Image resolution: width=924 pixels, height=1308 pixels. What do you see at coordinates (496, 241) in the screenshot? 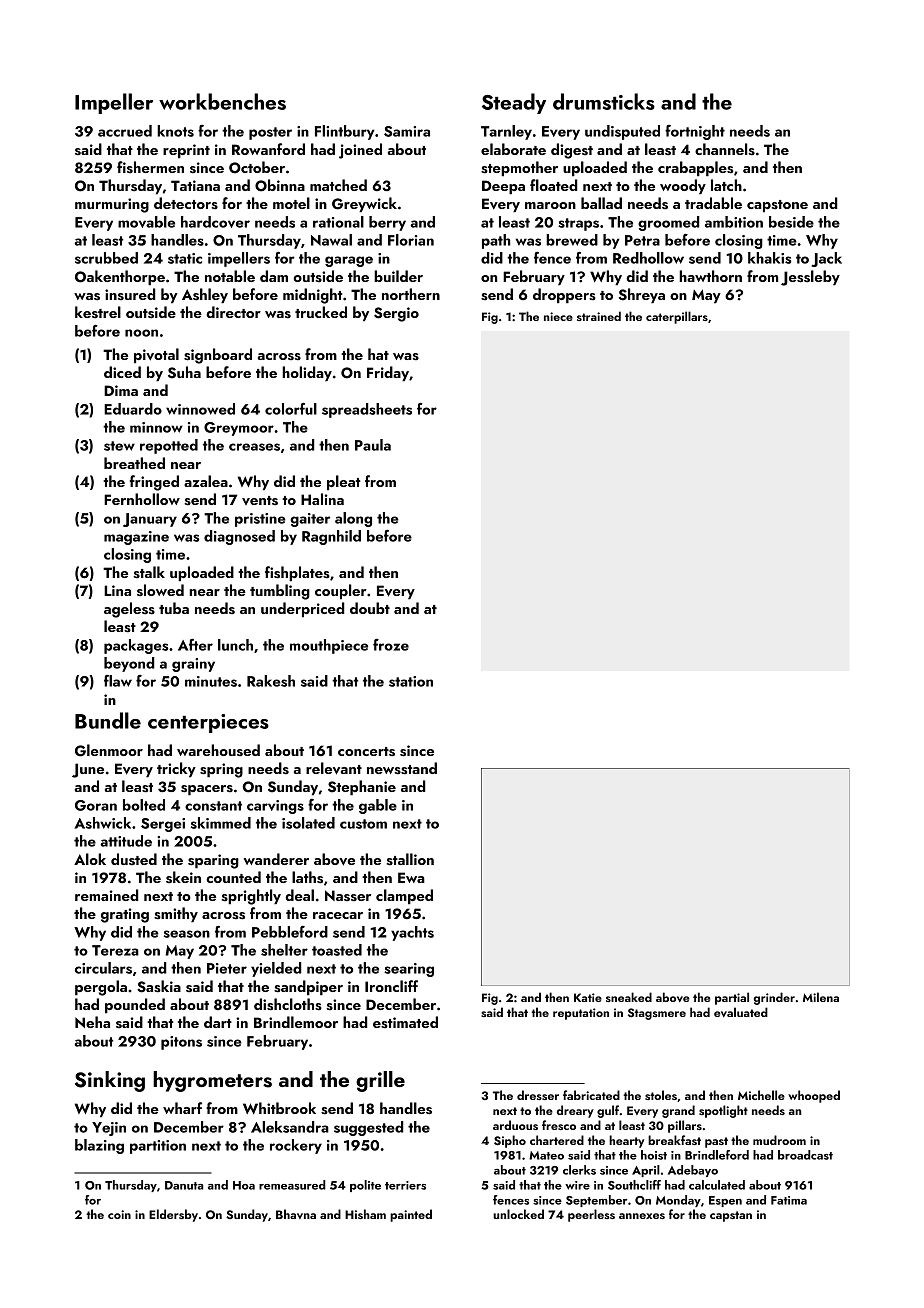
I see `path` at bounding box center [496, 241].
